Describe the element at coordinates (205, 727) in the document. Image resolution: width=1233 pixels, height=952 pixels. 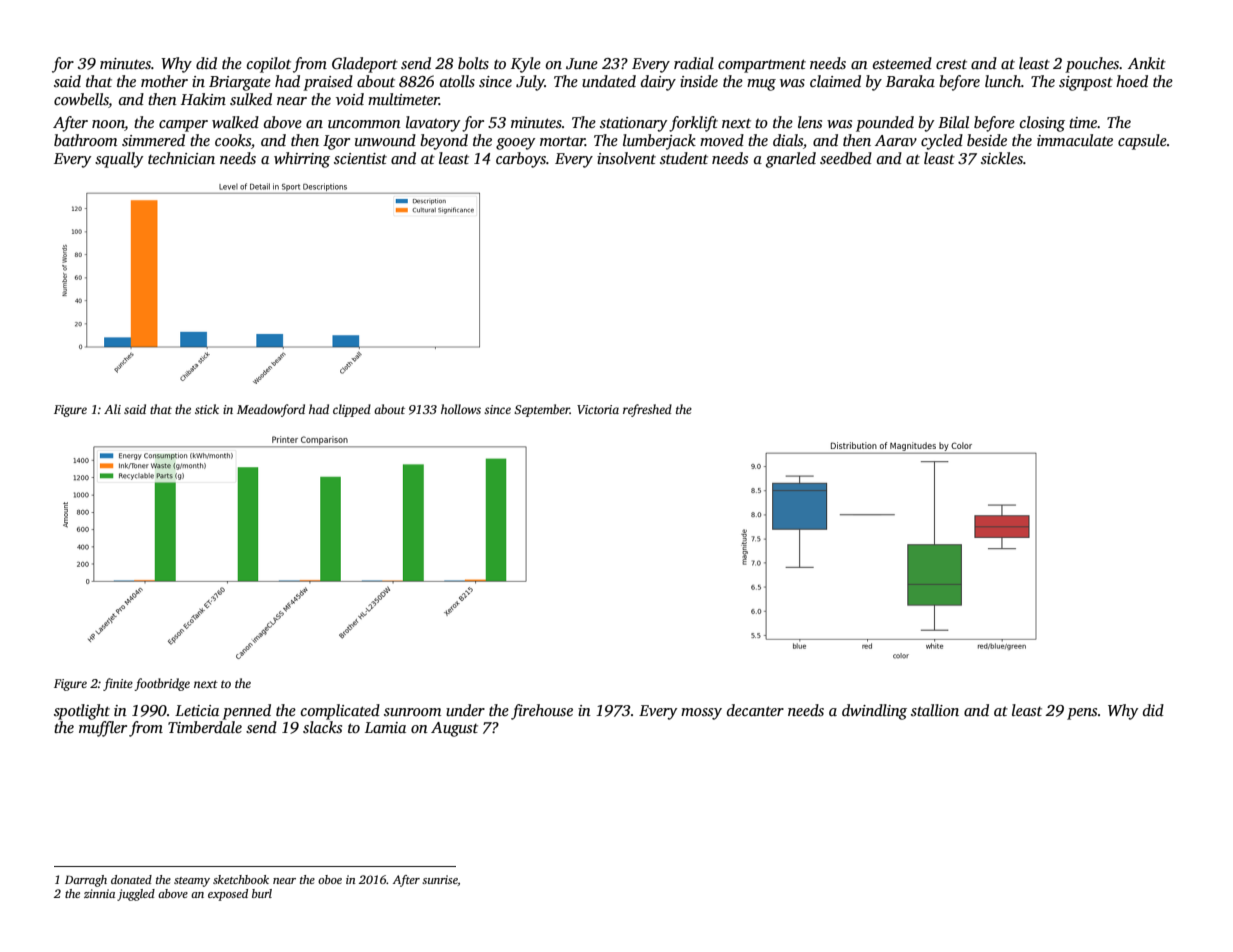
I see `Timberdale` at that location.
